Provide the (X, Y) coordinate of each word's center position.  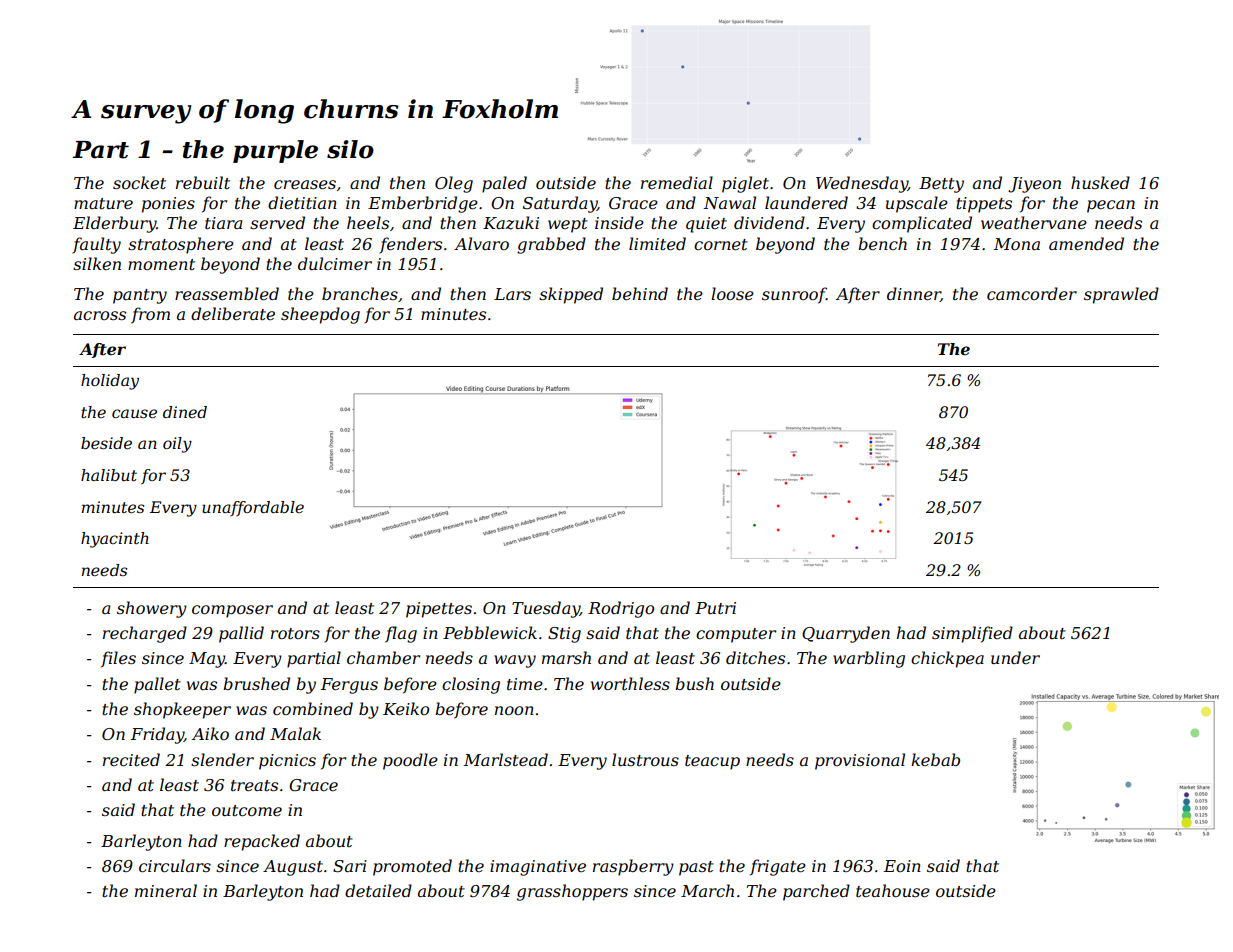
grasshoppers (572, 892)
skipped (571, 295)
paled (504, 184)
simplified (972, 634)
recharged (145, 634)
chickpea (947, 659)
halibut (109, 475)
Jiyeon (1034, 185)
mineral (166, 890)
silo (350, 149)
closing (471, 685)
